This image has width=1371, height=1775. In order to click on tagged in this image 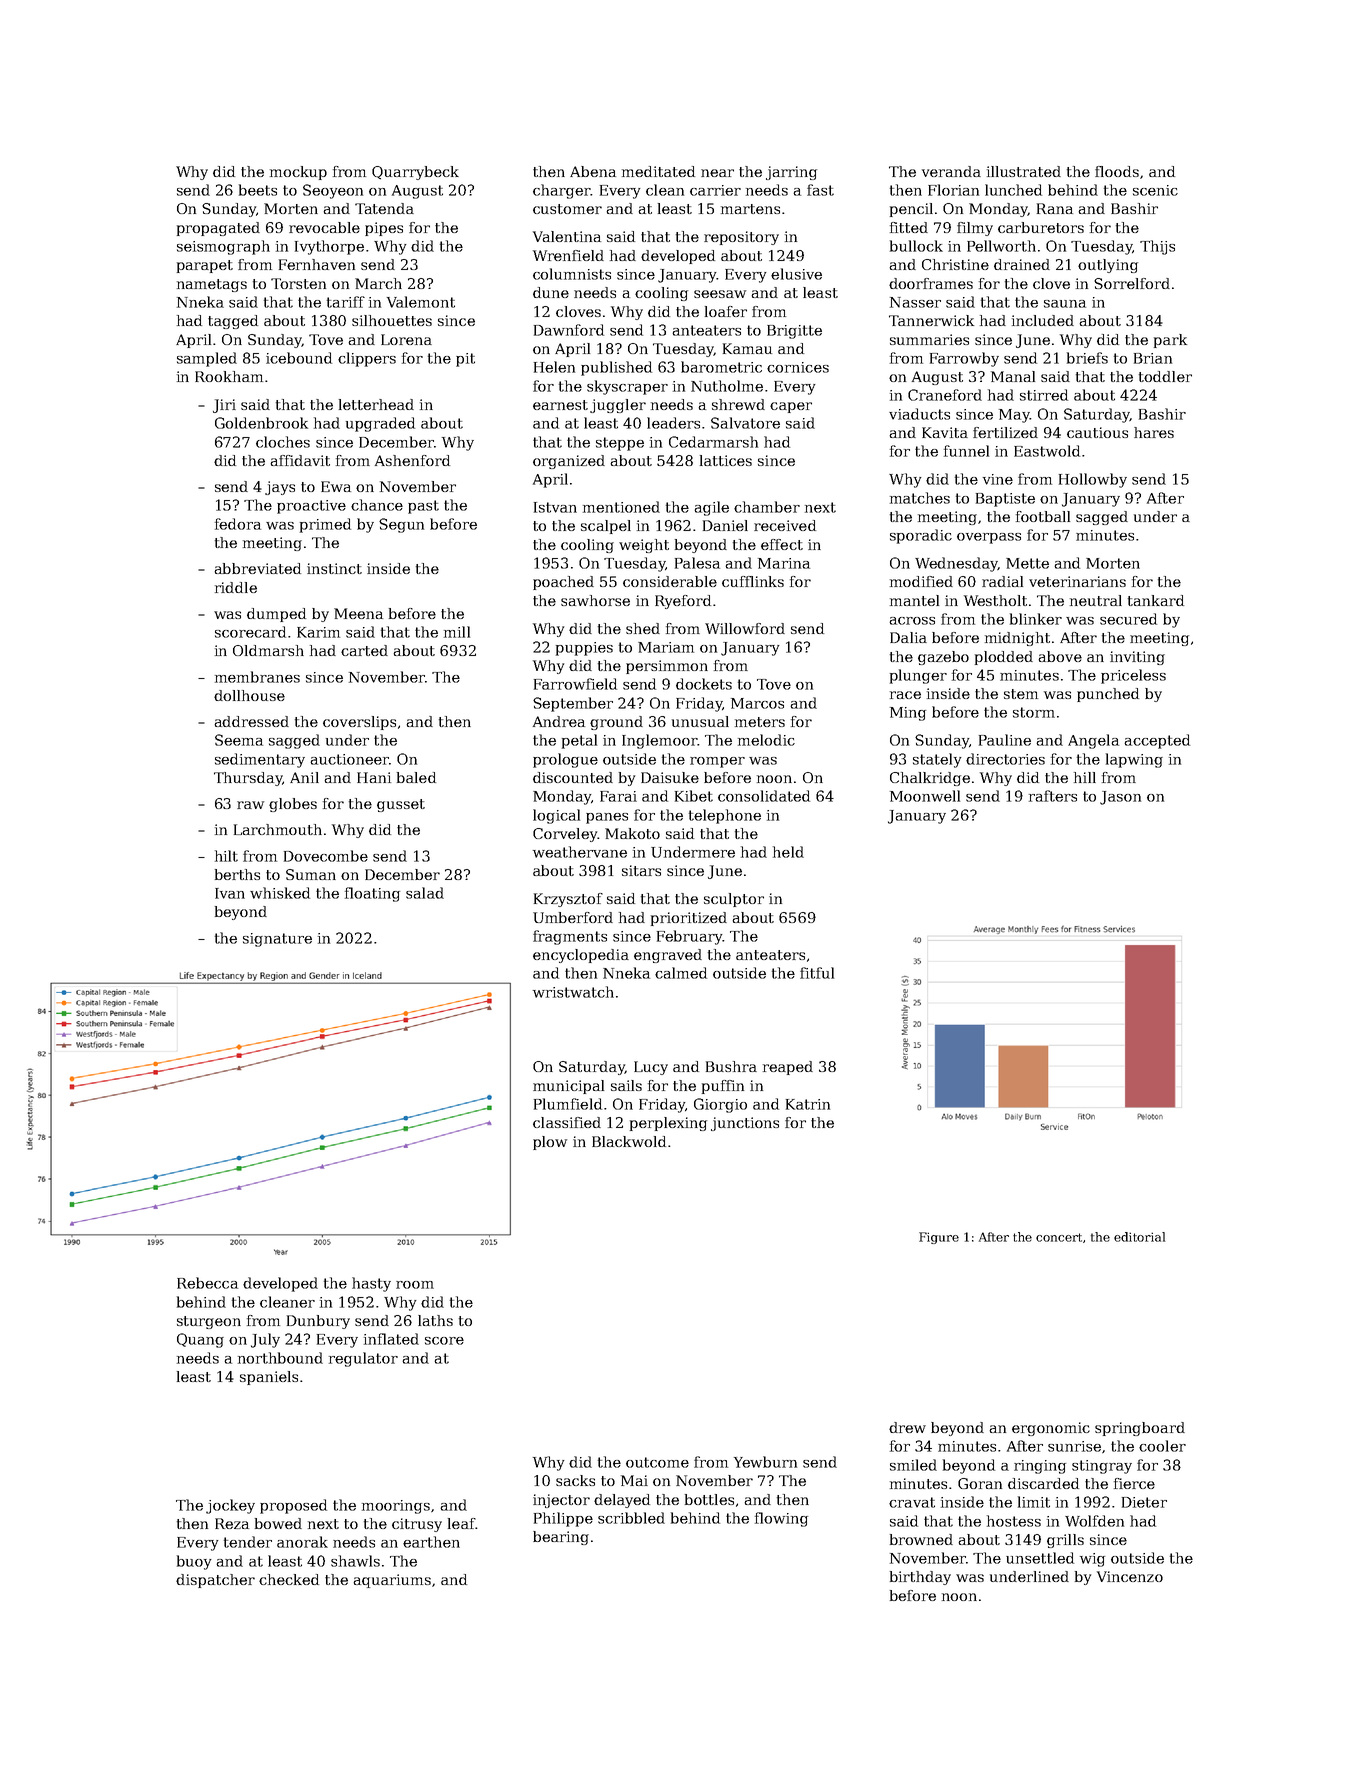, I will do `click(233, 322)`.
